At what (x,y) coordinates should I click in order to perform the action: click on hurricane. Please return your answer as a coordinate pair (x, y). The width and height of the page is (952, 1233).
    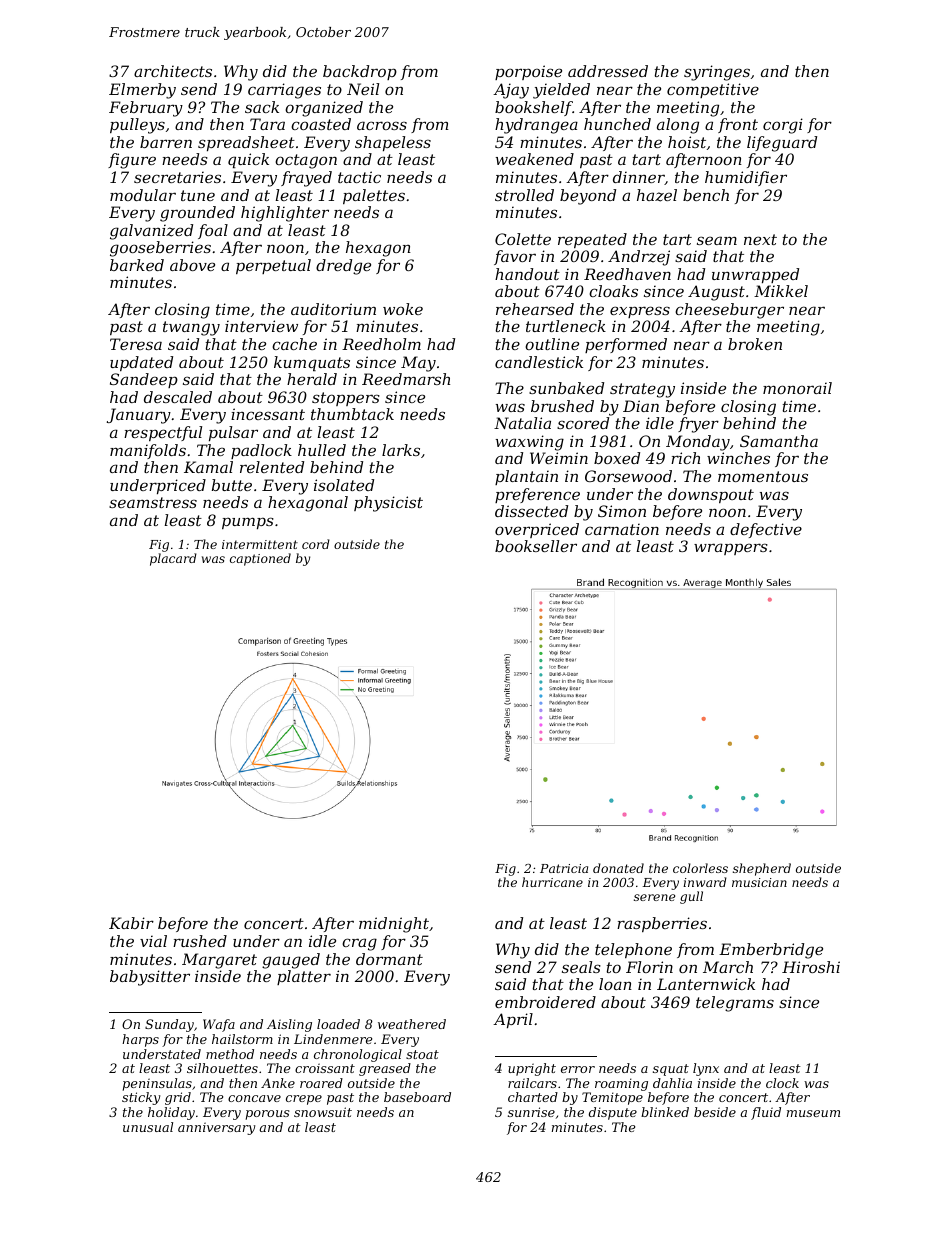
    Looking at the image, I should click on (552, 882).
